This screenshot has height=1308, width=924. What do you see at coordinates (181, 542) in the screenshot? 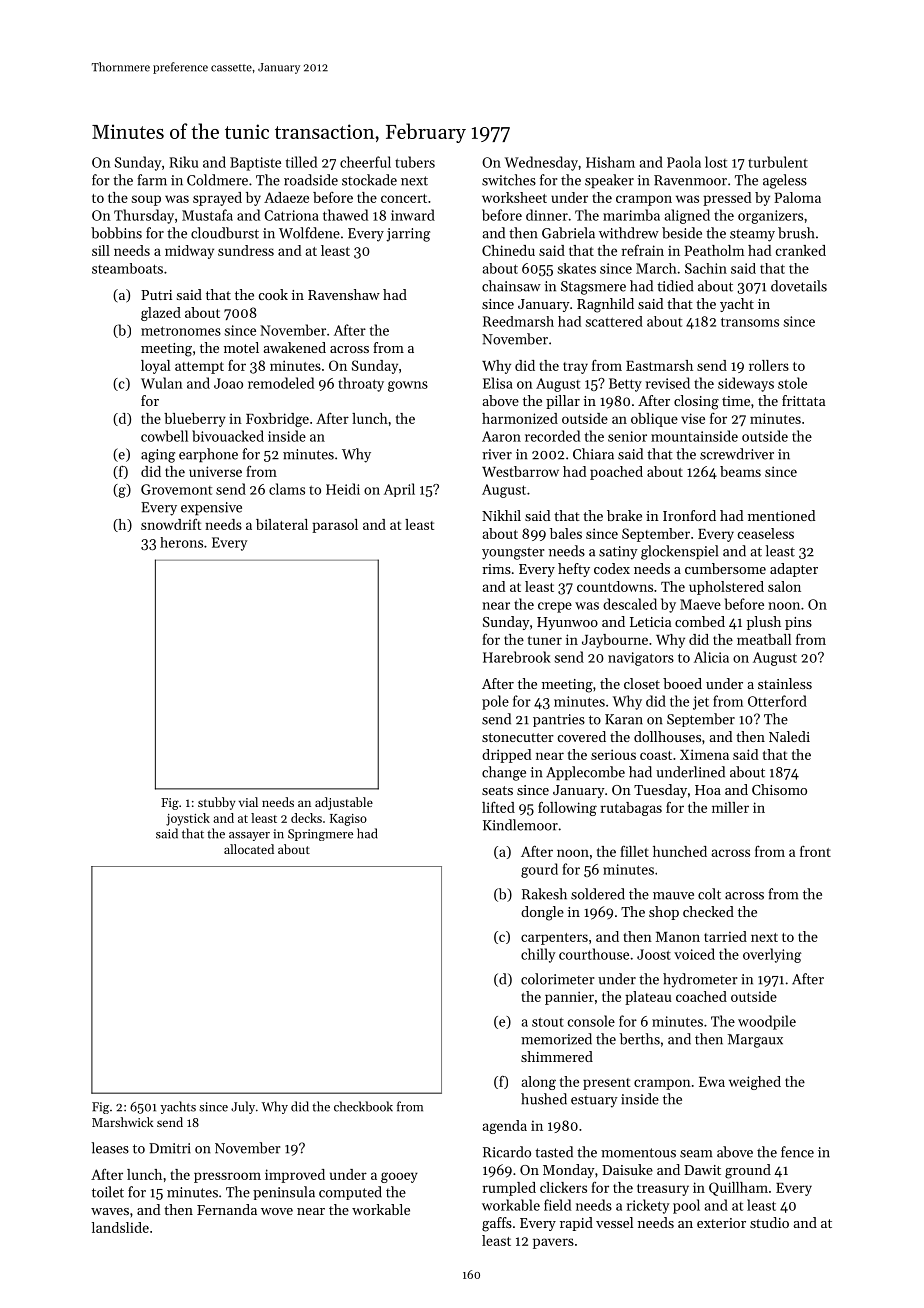
I see `herons` at bounding box center [181, 542].
